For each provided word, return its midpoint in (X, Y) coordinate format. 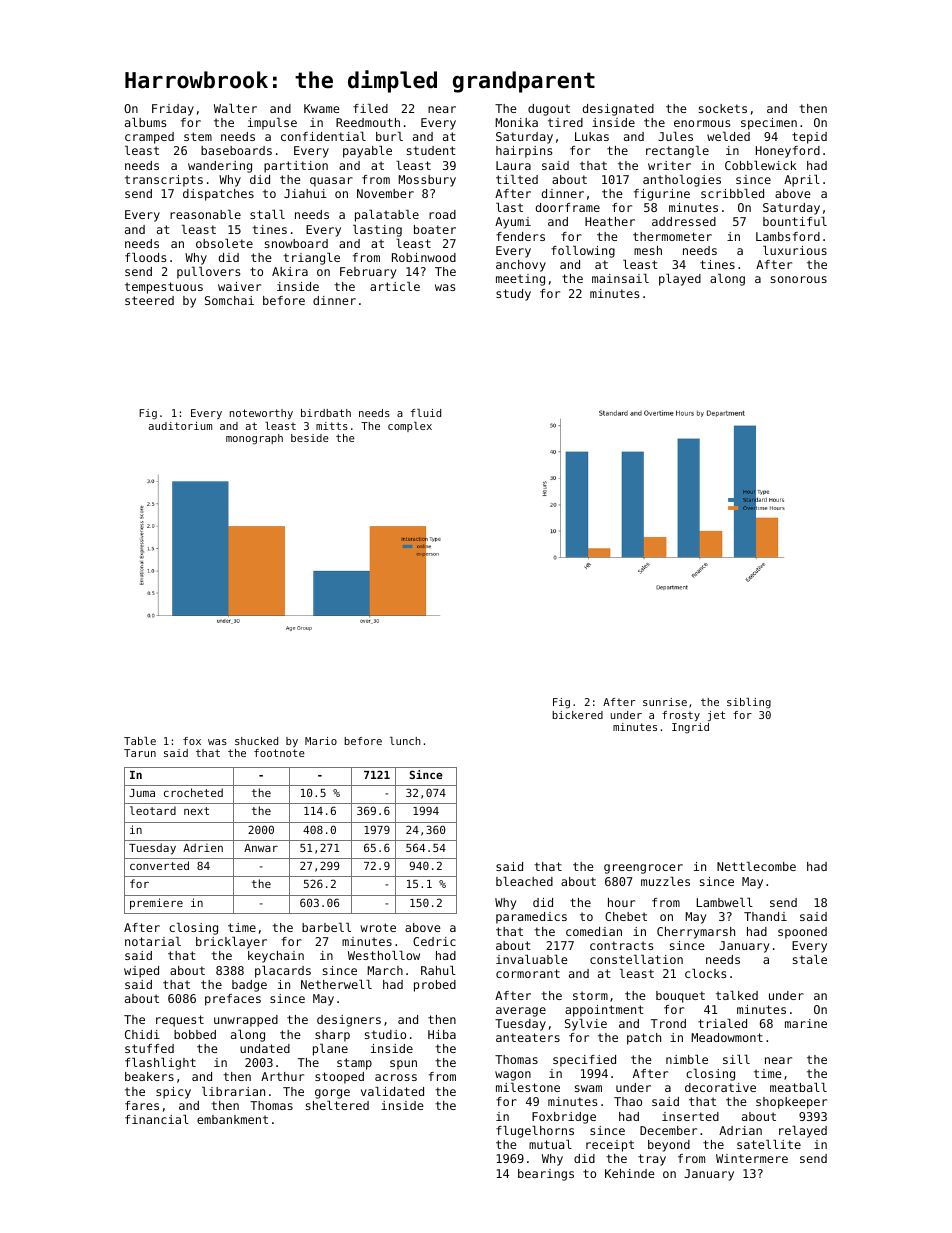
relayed (803, 1132)
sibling (749, 703)
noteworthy (261, 414)
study (513, 295)
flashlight (160, 1064)
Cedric (434, 941)
